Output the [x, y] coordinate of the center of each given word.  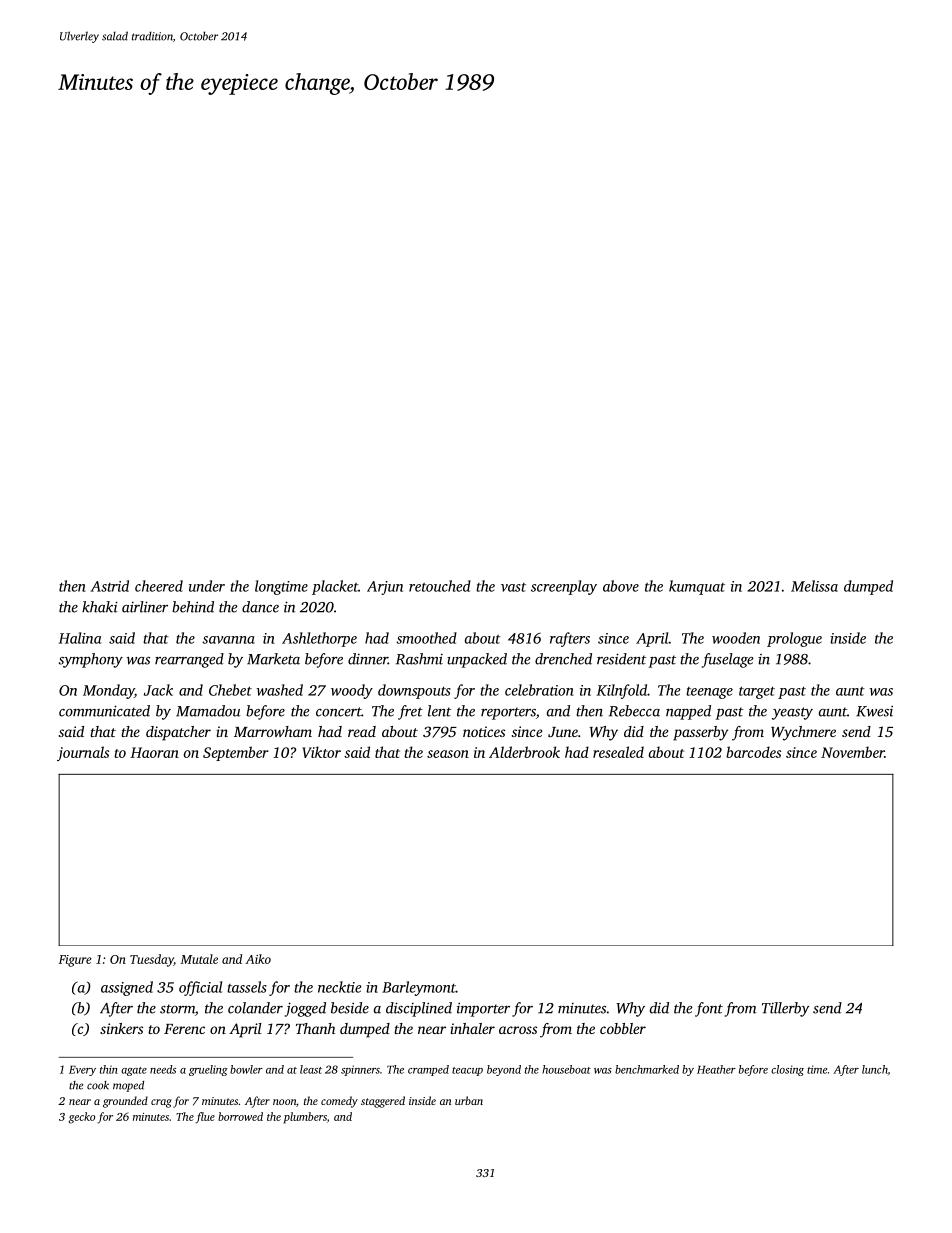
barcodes [753, 752]
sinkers [121, 1028]
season [448, 754]
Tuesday [152, 960]
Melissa [814, 586]
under [207, 586]
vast [513, 587]
